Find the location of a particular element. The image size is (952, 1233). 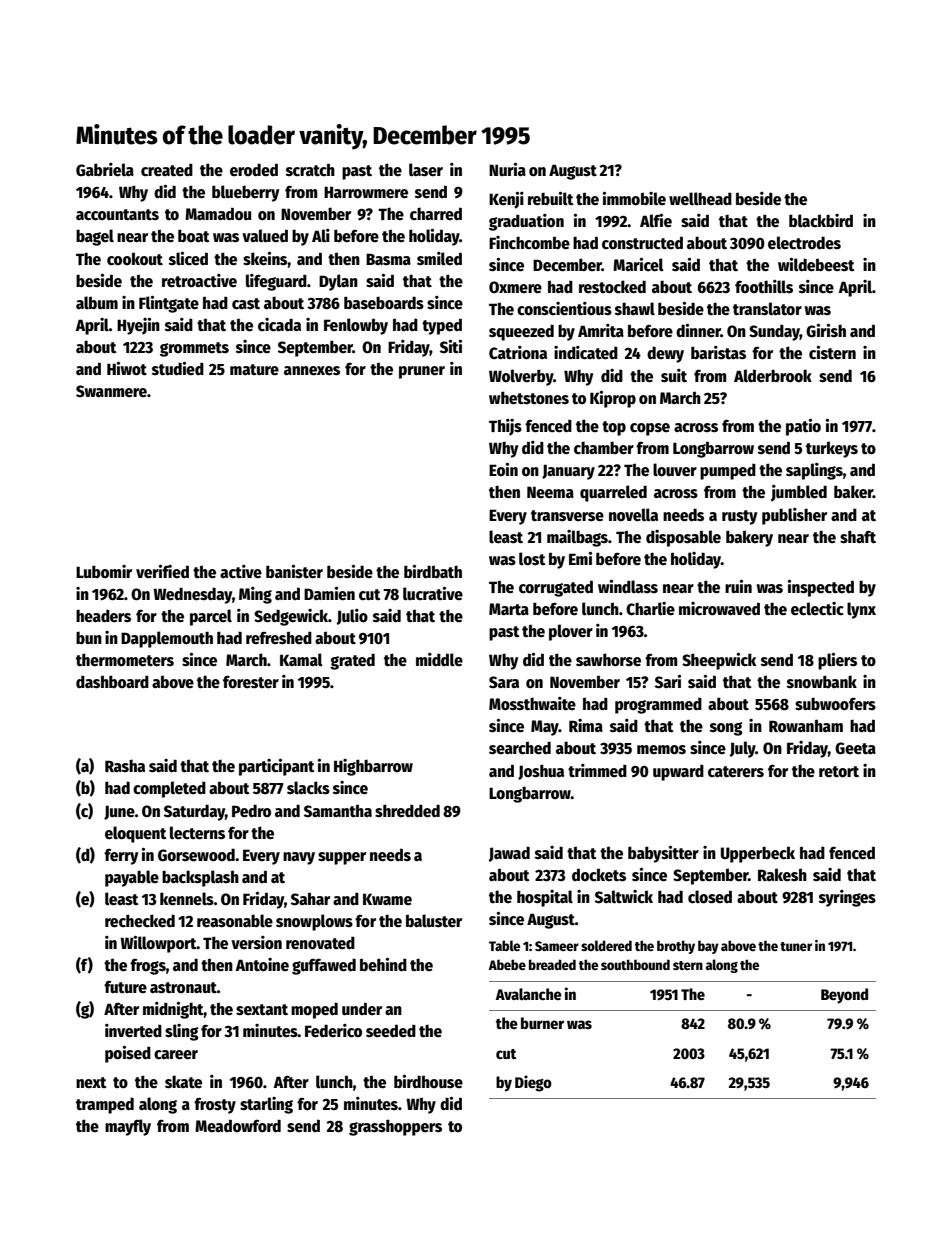

created is located at coordinates (167, 170).
